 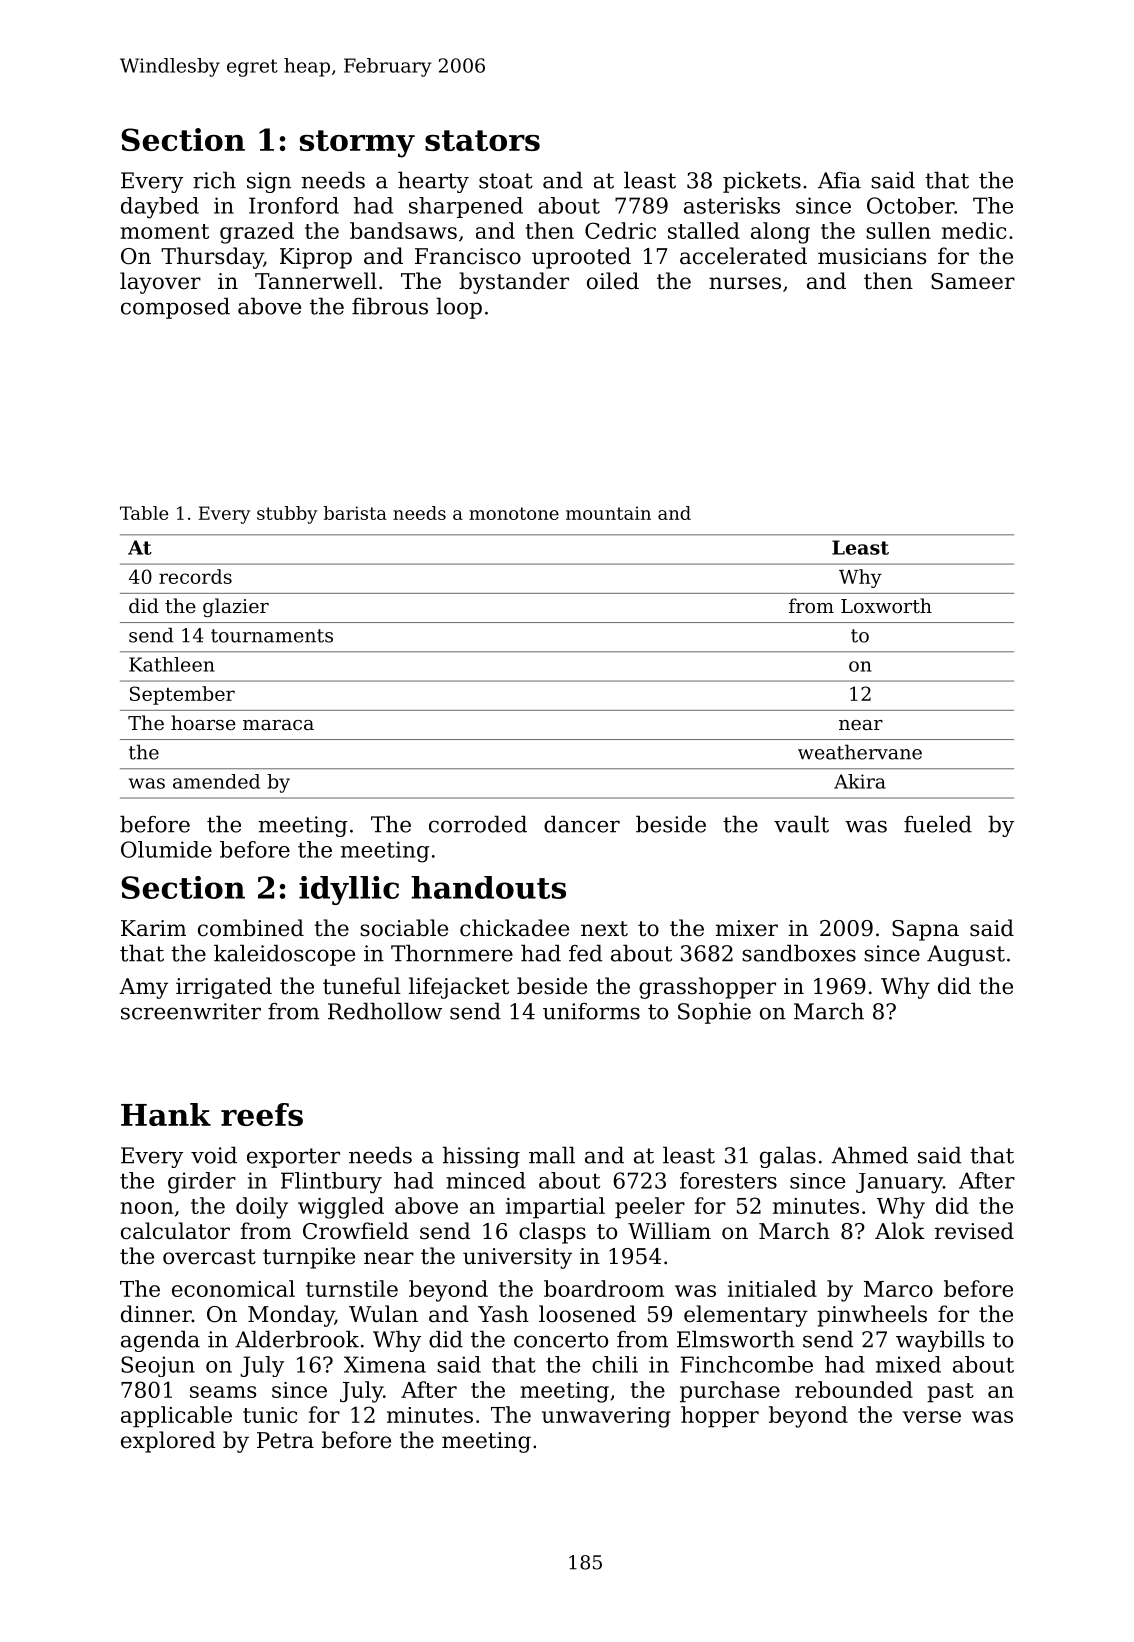 I want to click on past, so click(x=950, y=1393).
